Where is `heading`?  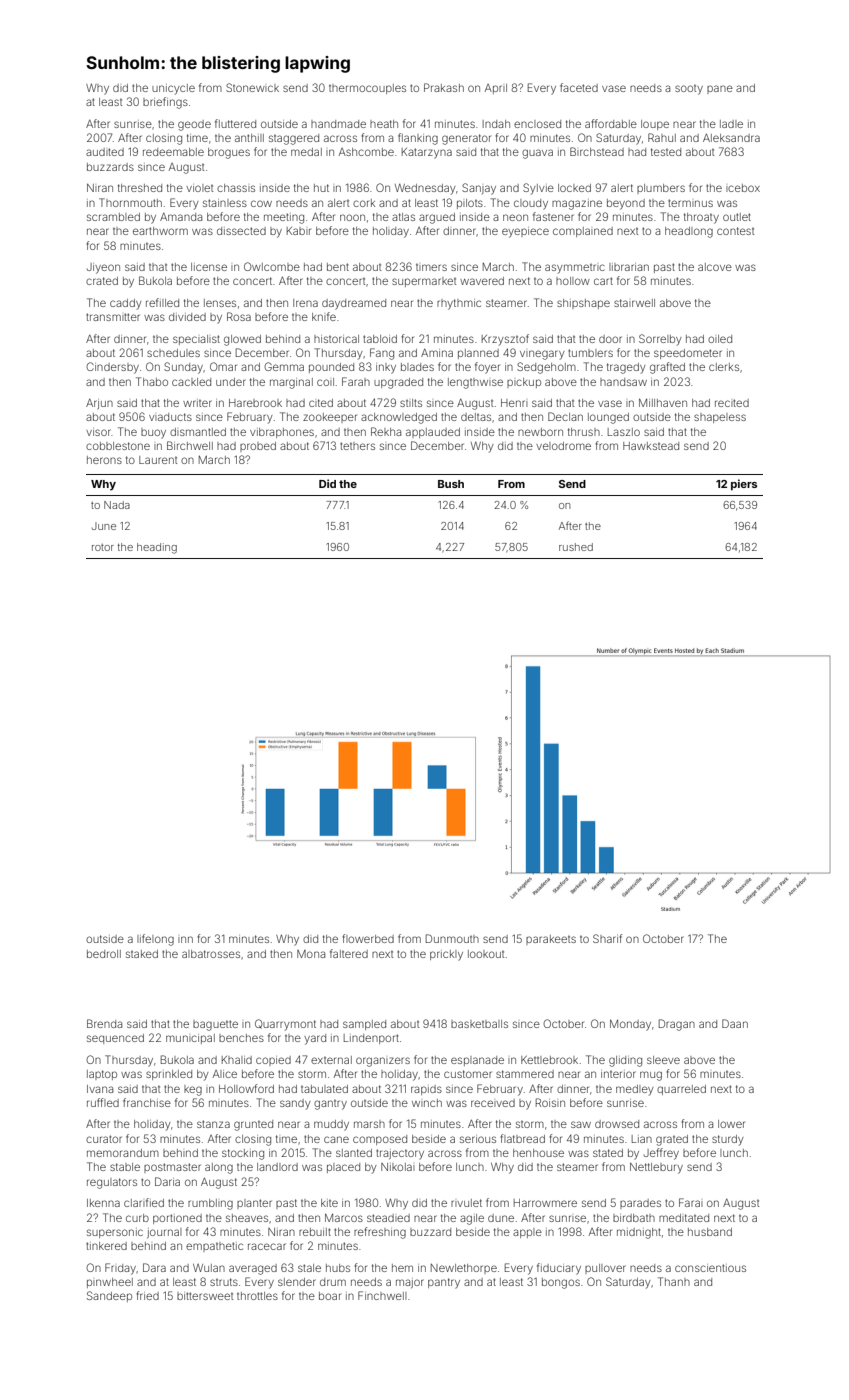 heading is located at coordinates (157, 548).
